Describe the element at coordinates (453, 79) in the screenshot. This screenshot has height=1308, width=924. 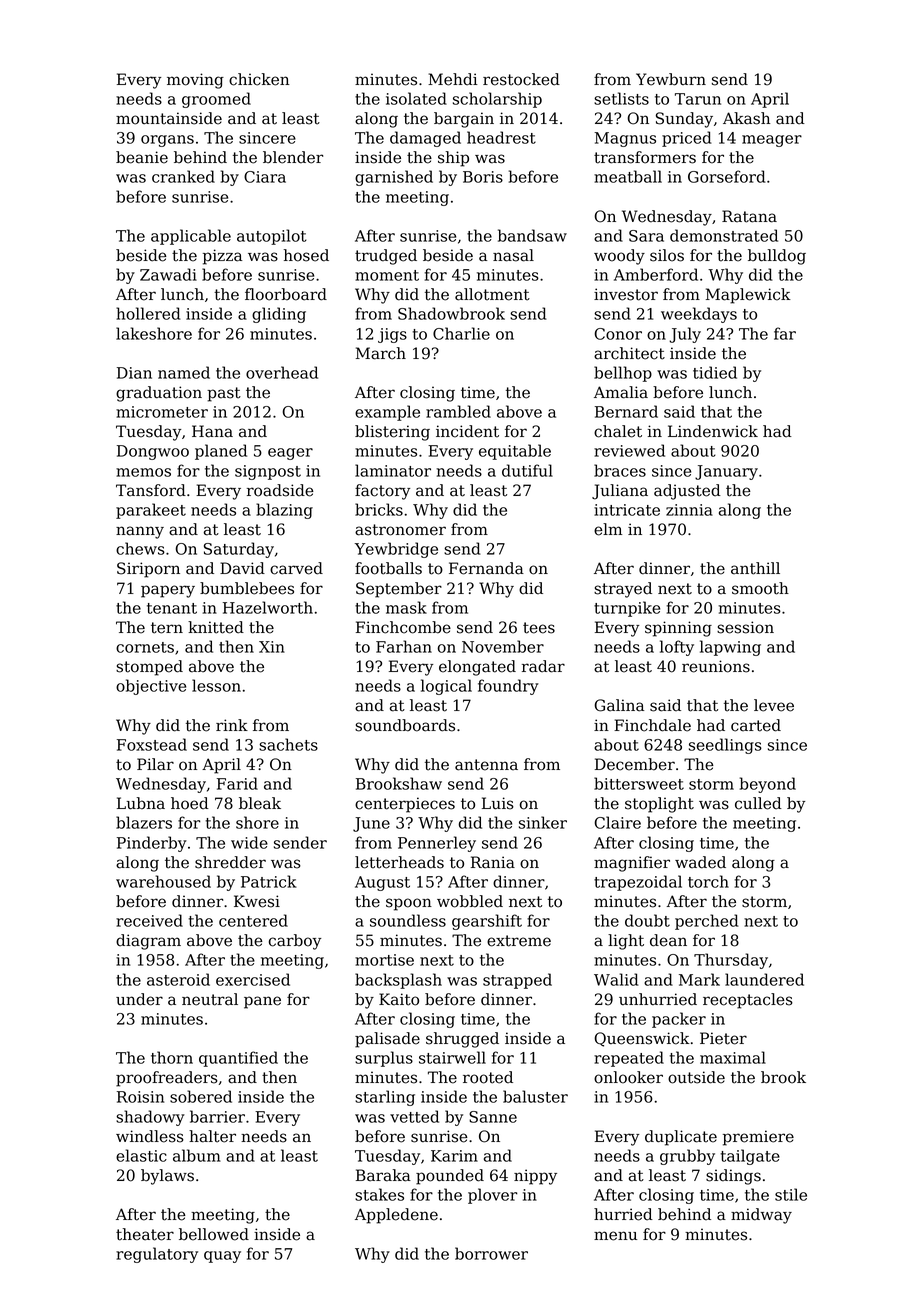
I see `Mehdi` at that location.
